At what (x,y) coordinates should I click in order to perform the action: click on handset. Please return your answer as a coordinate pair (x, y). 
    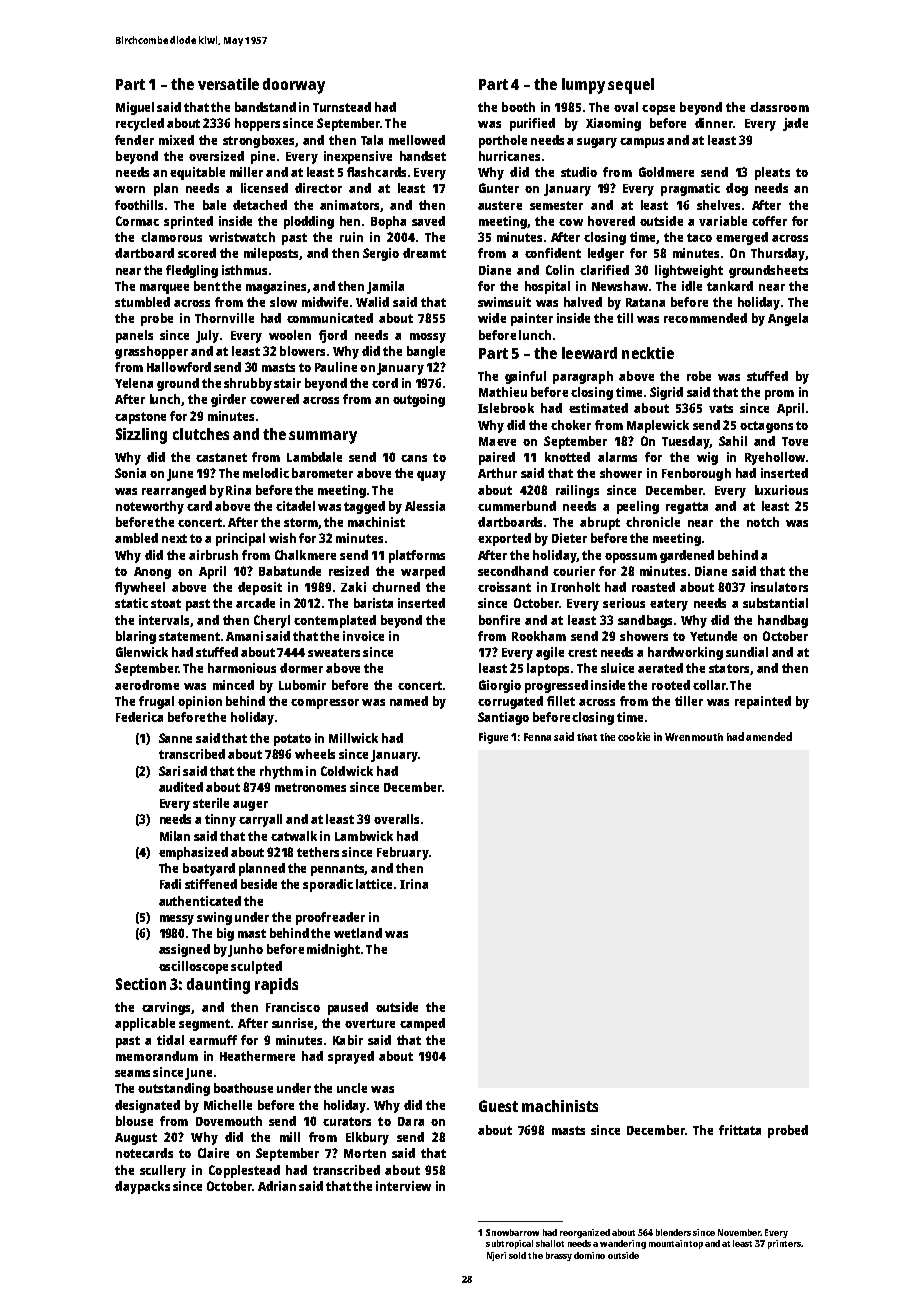
    Looking at the image, I should click on (423, 156).
